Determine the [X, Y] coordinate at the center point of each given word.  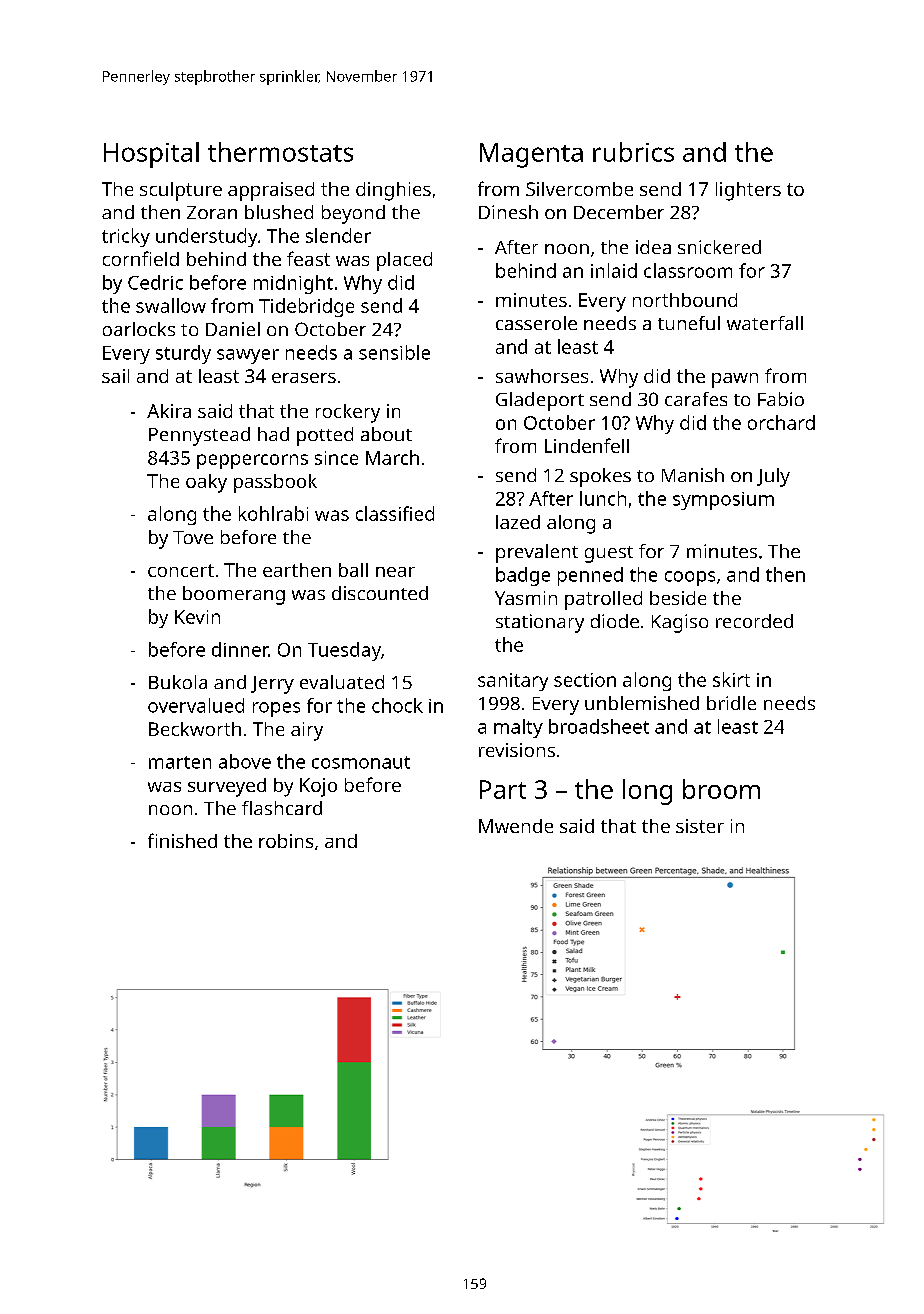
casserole [536, 323]
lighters [748, 191]
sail [115, 376]
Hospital [151, 155]
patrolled [603, 600]
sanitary [513, 682]
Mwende [516, 826]
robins [286, 841]
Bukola [178, 682]
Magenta [531, 155]
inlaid [614, 270]
